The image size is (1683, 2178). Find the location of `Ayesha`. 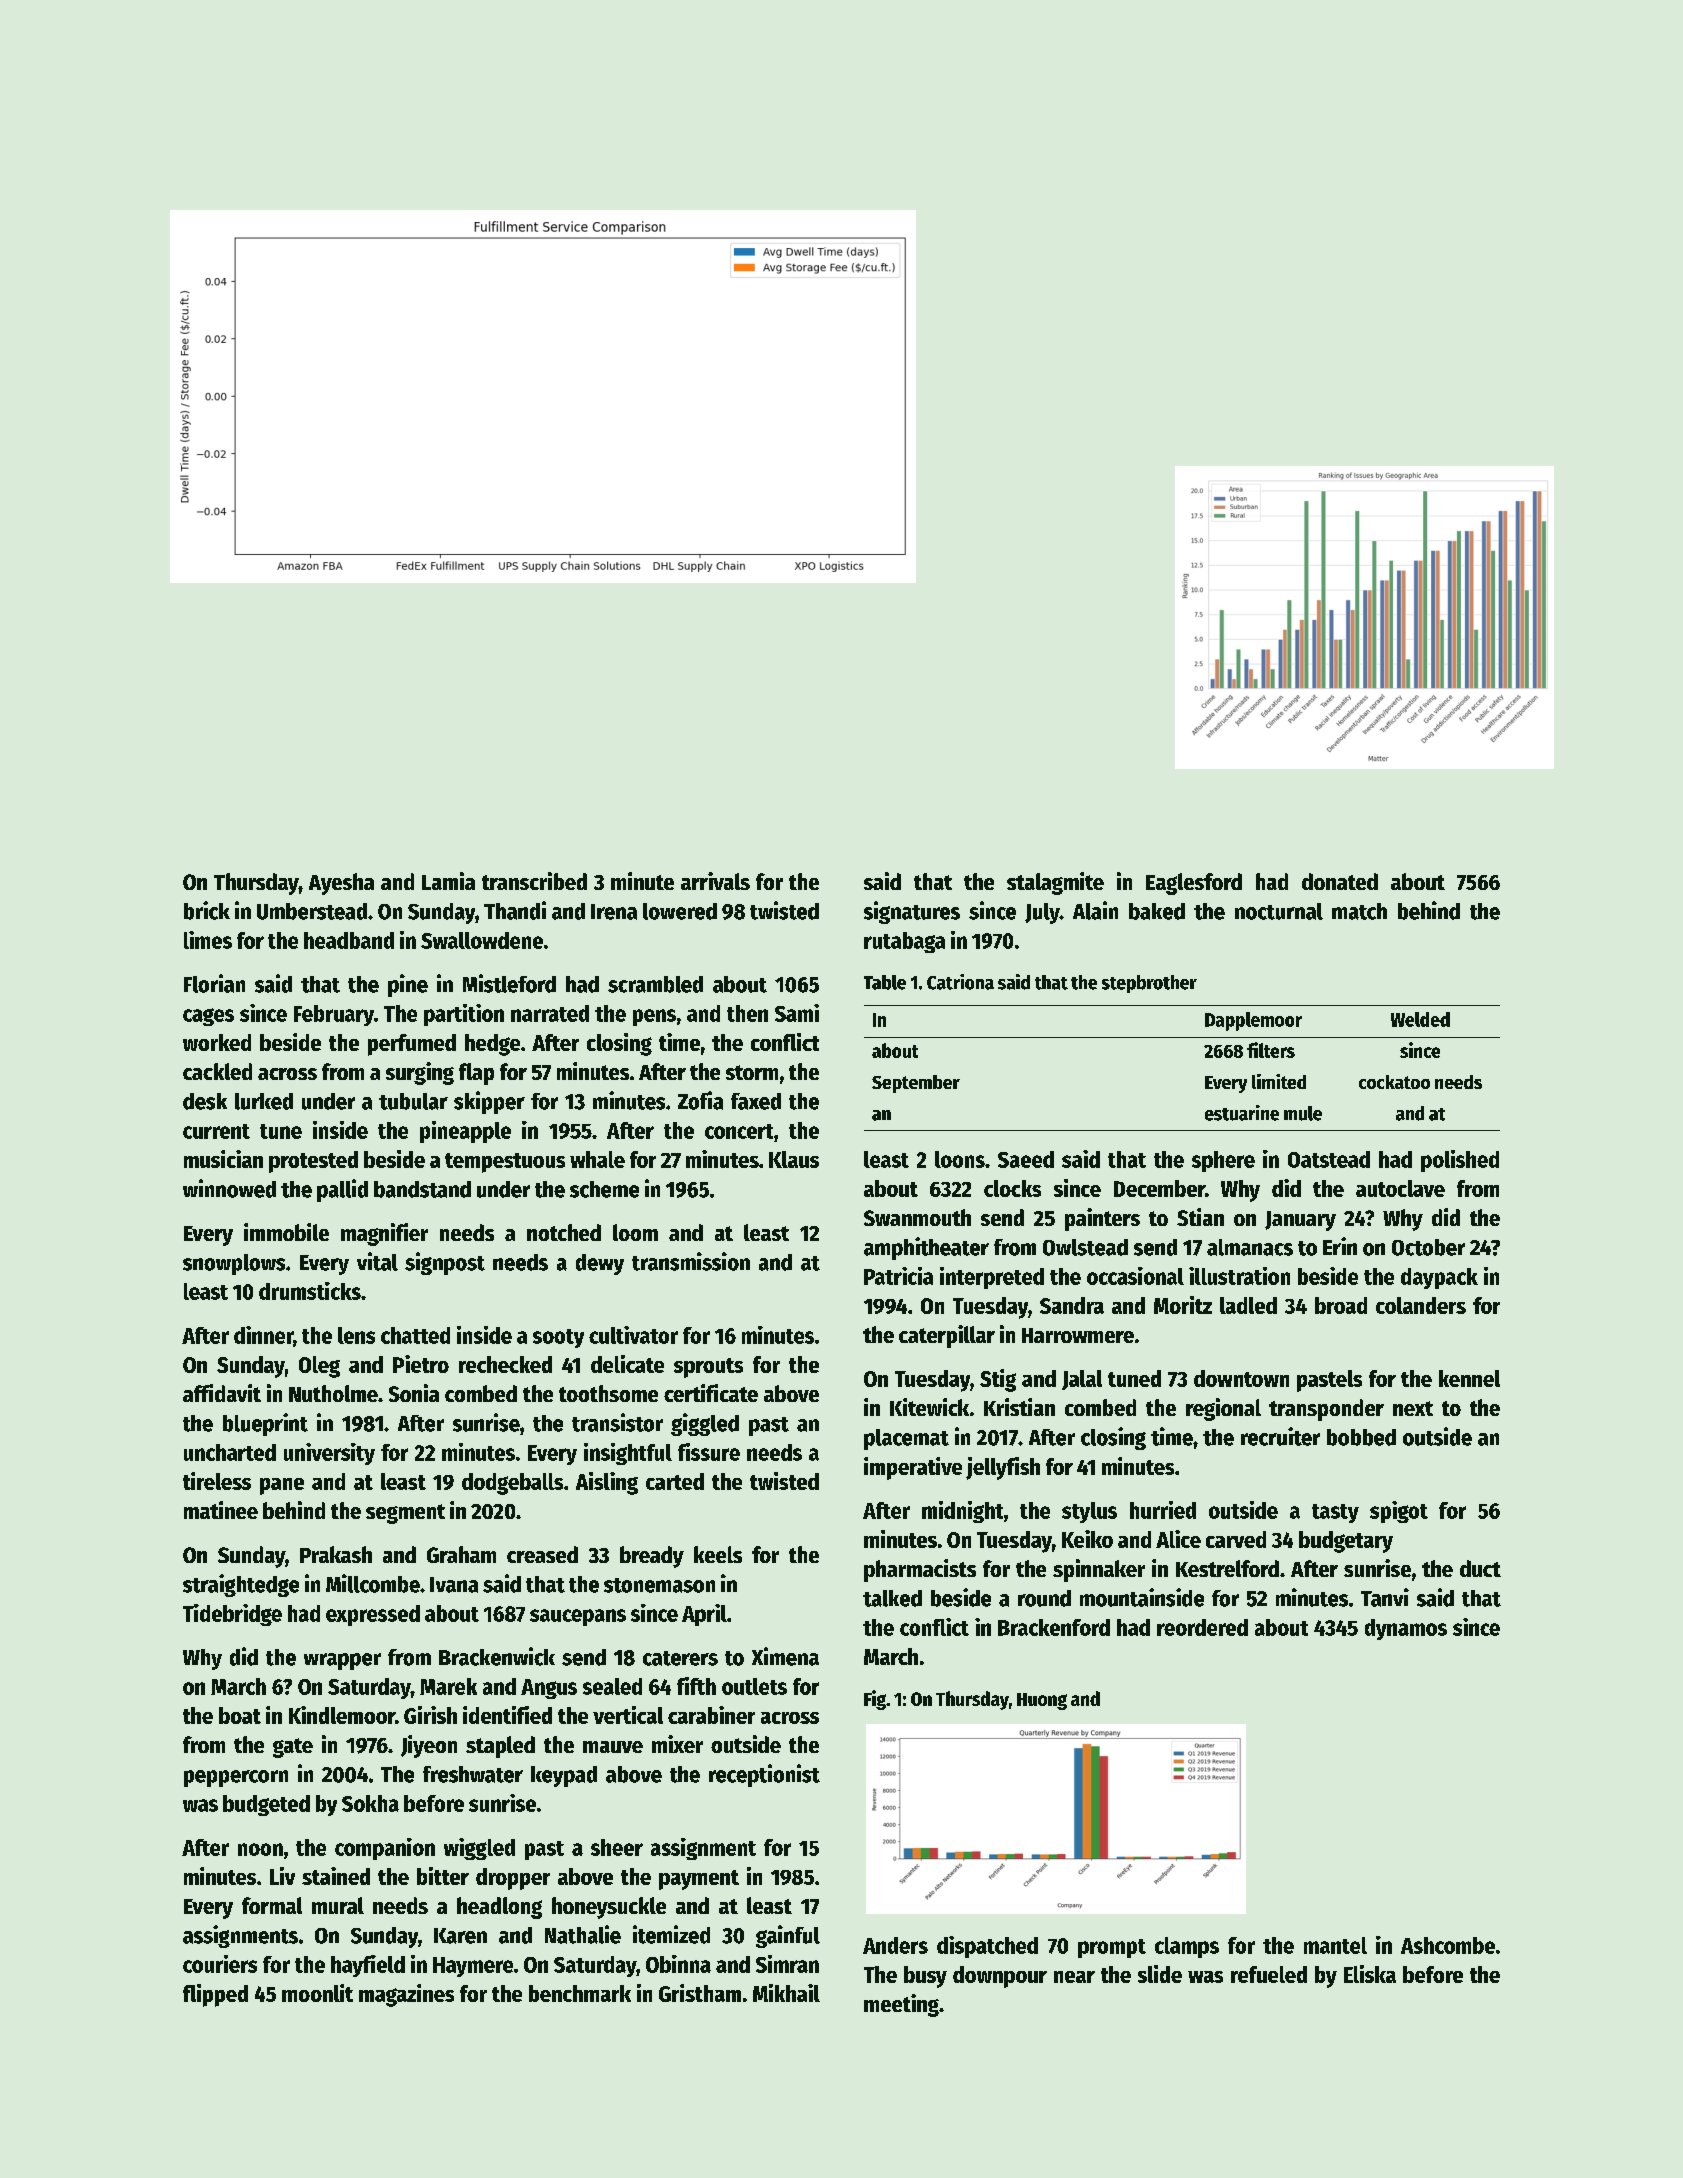

Ayesha is located at coordinates (341, 884).
